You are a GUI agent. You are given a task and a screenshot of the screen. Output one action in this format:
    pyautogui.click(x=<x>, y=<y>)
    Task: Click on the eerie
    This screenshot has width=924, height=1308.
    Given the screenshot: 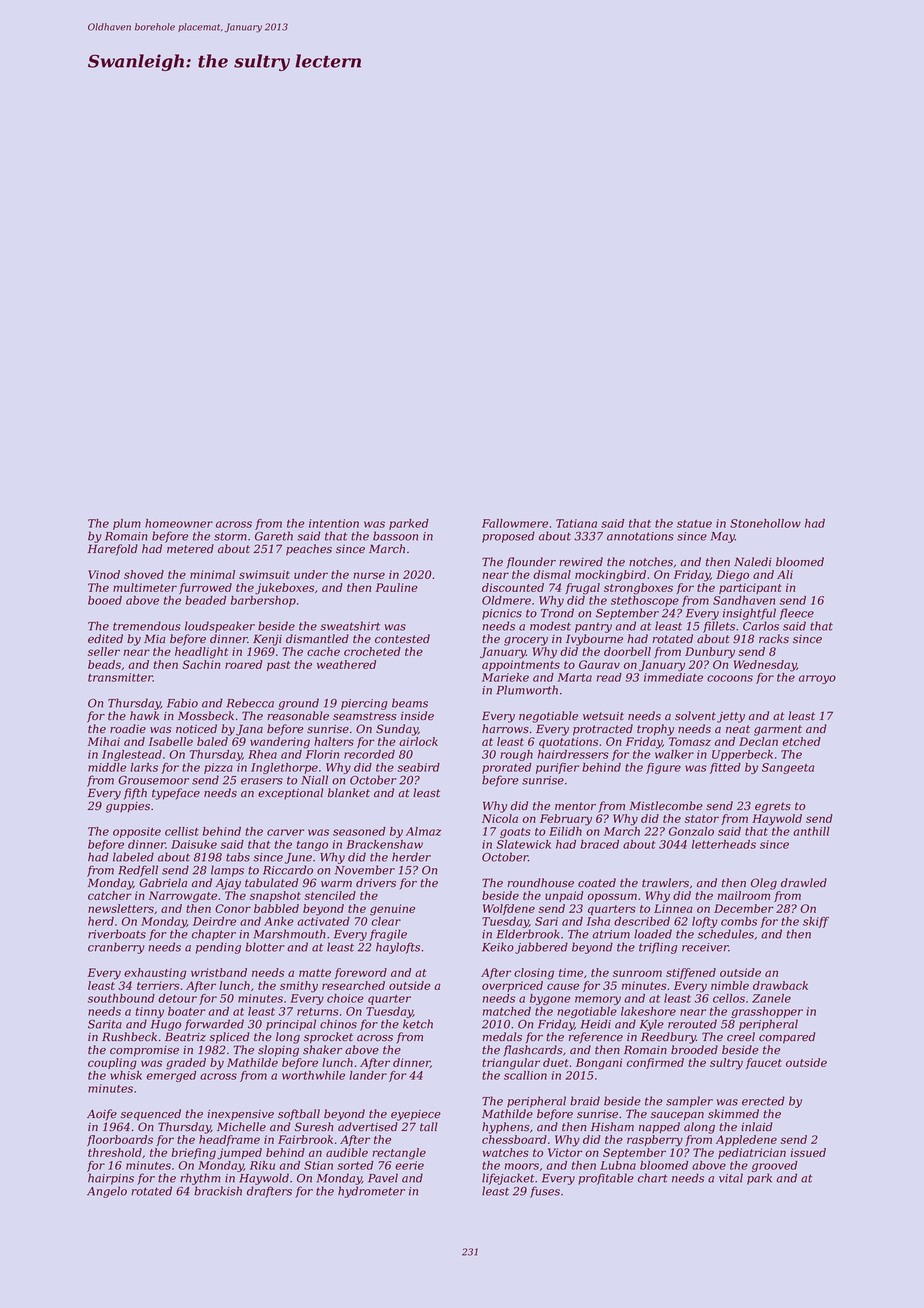 What is the action you would take?
    pyautogui.click(x=409, y=1165)
